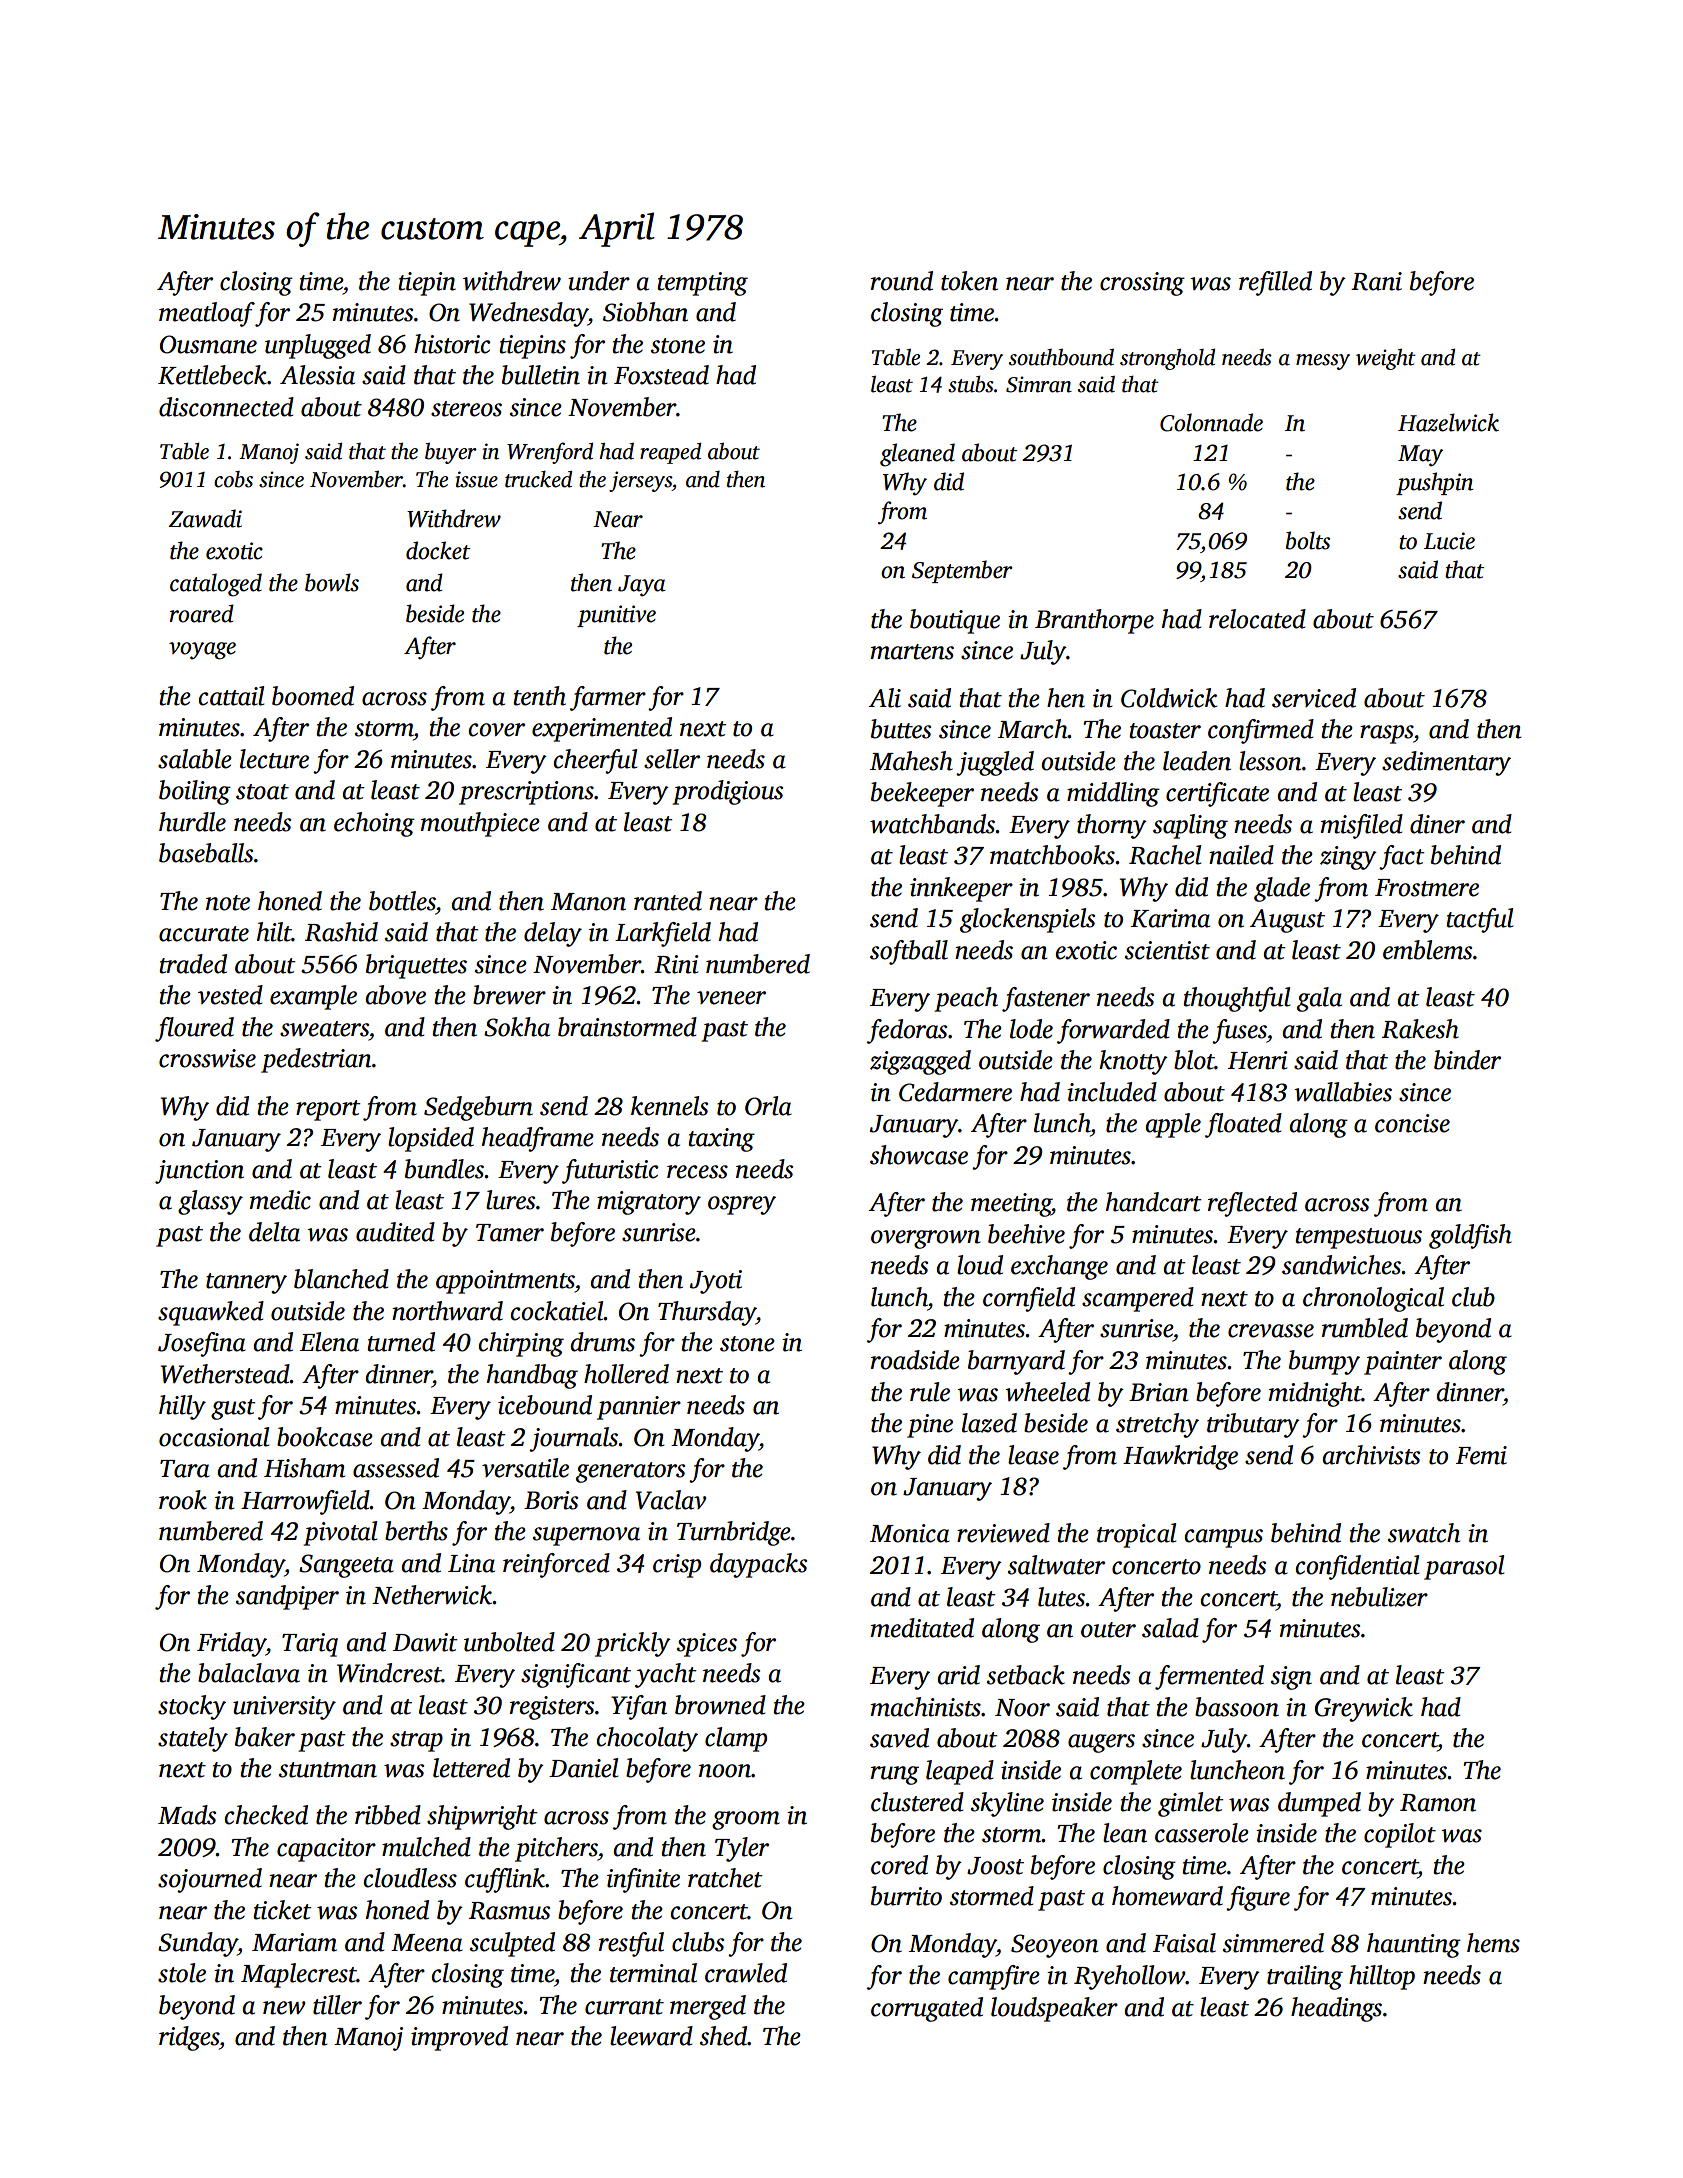 The height and width of the document is (2178, 1683). Describe the element at coordinates (727, 792) in the document. I see `prodigious` at that location.
